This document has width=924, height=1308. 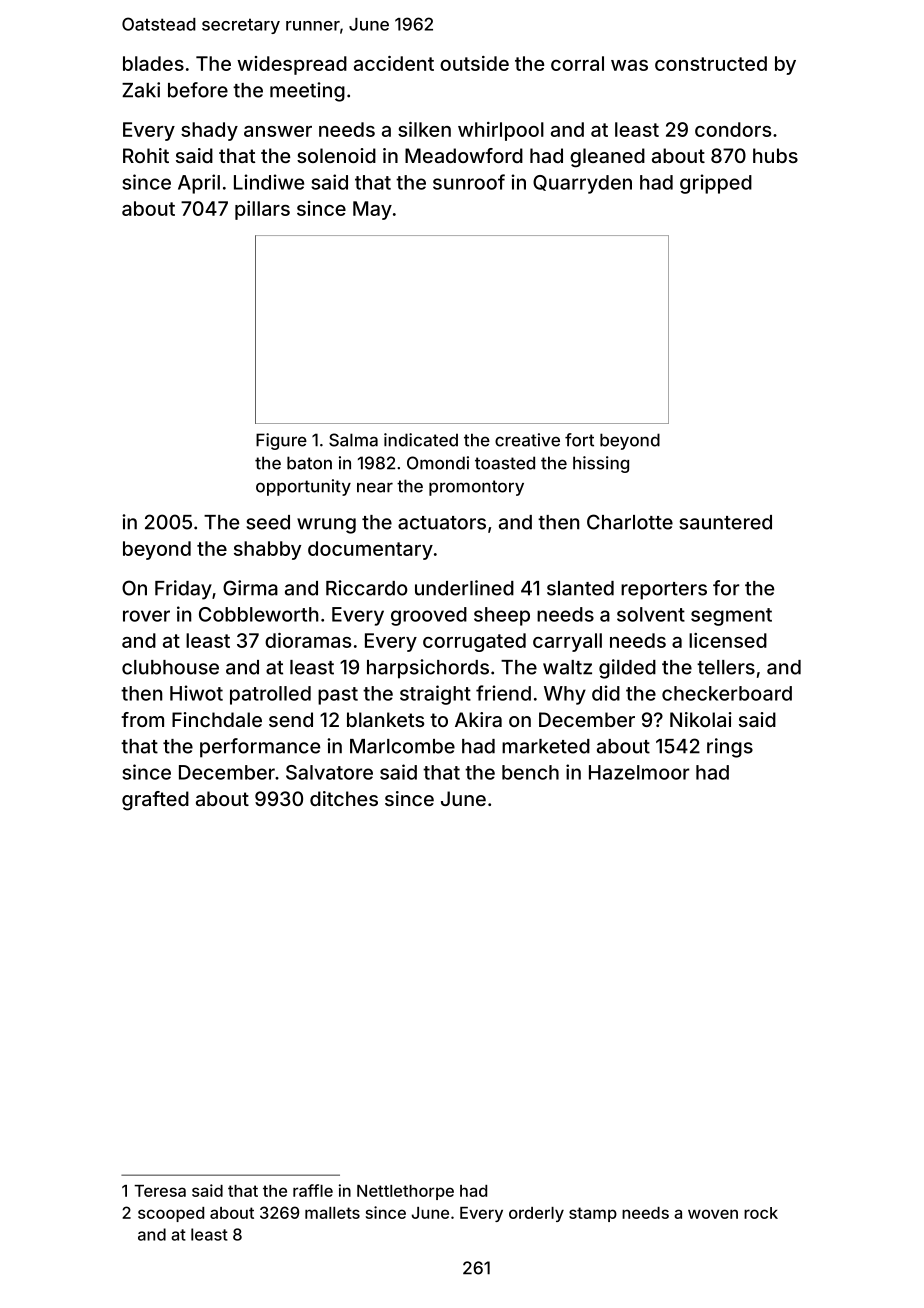 What do you see at coordinates (424, 129) in the document?
I see `silken` at bounding box center [424, 129].
